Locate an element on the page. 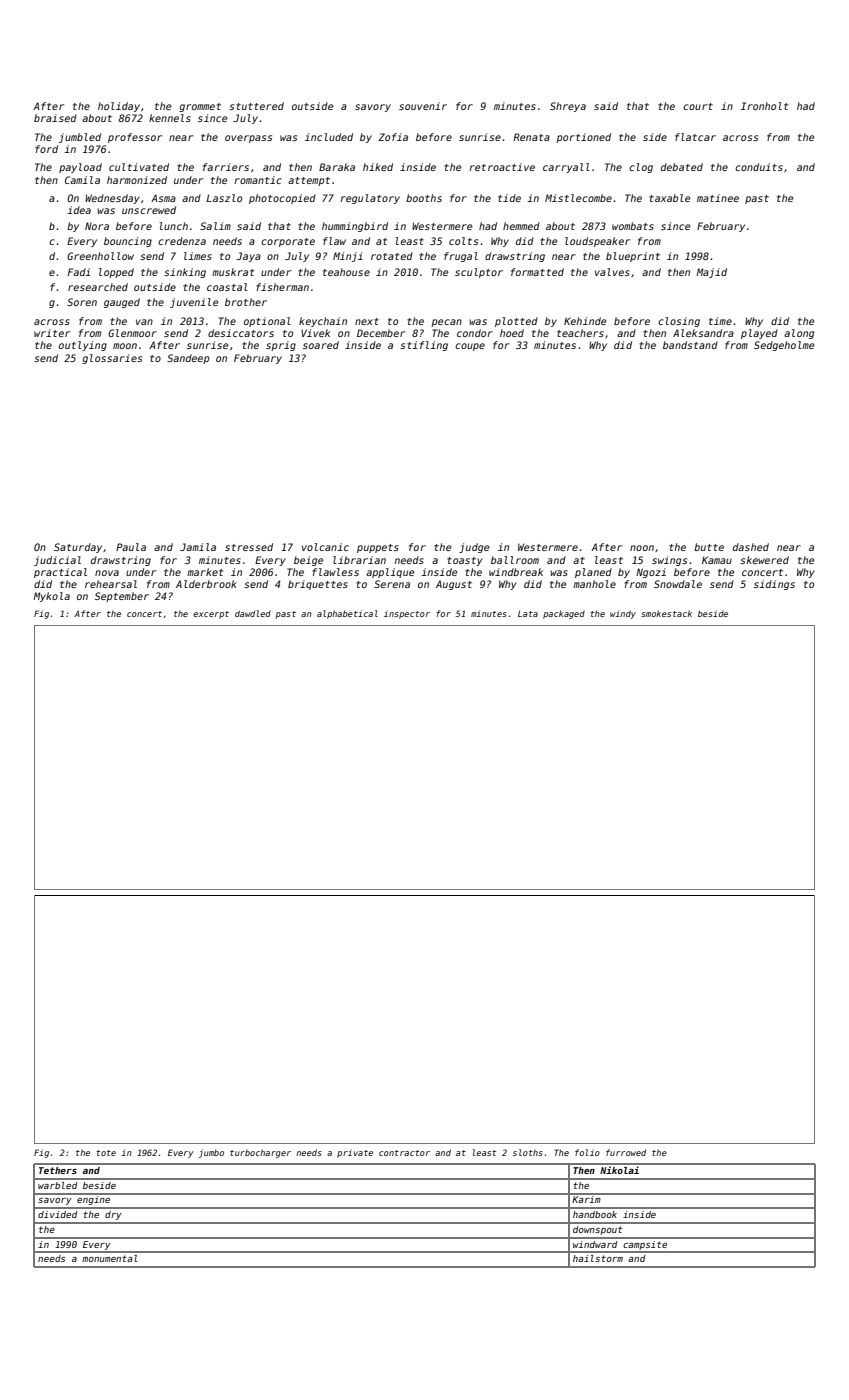  played is located at coordinates (759, 334).
